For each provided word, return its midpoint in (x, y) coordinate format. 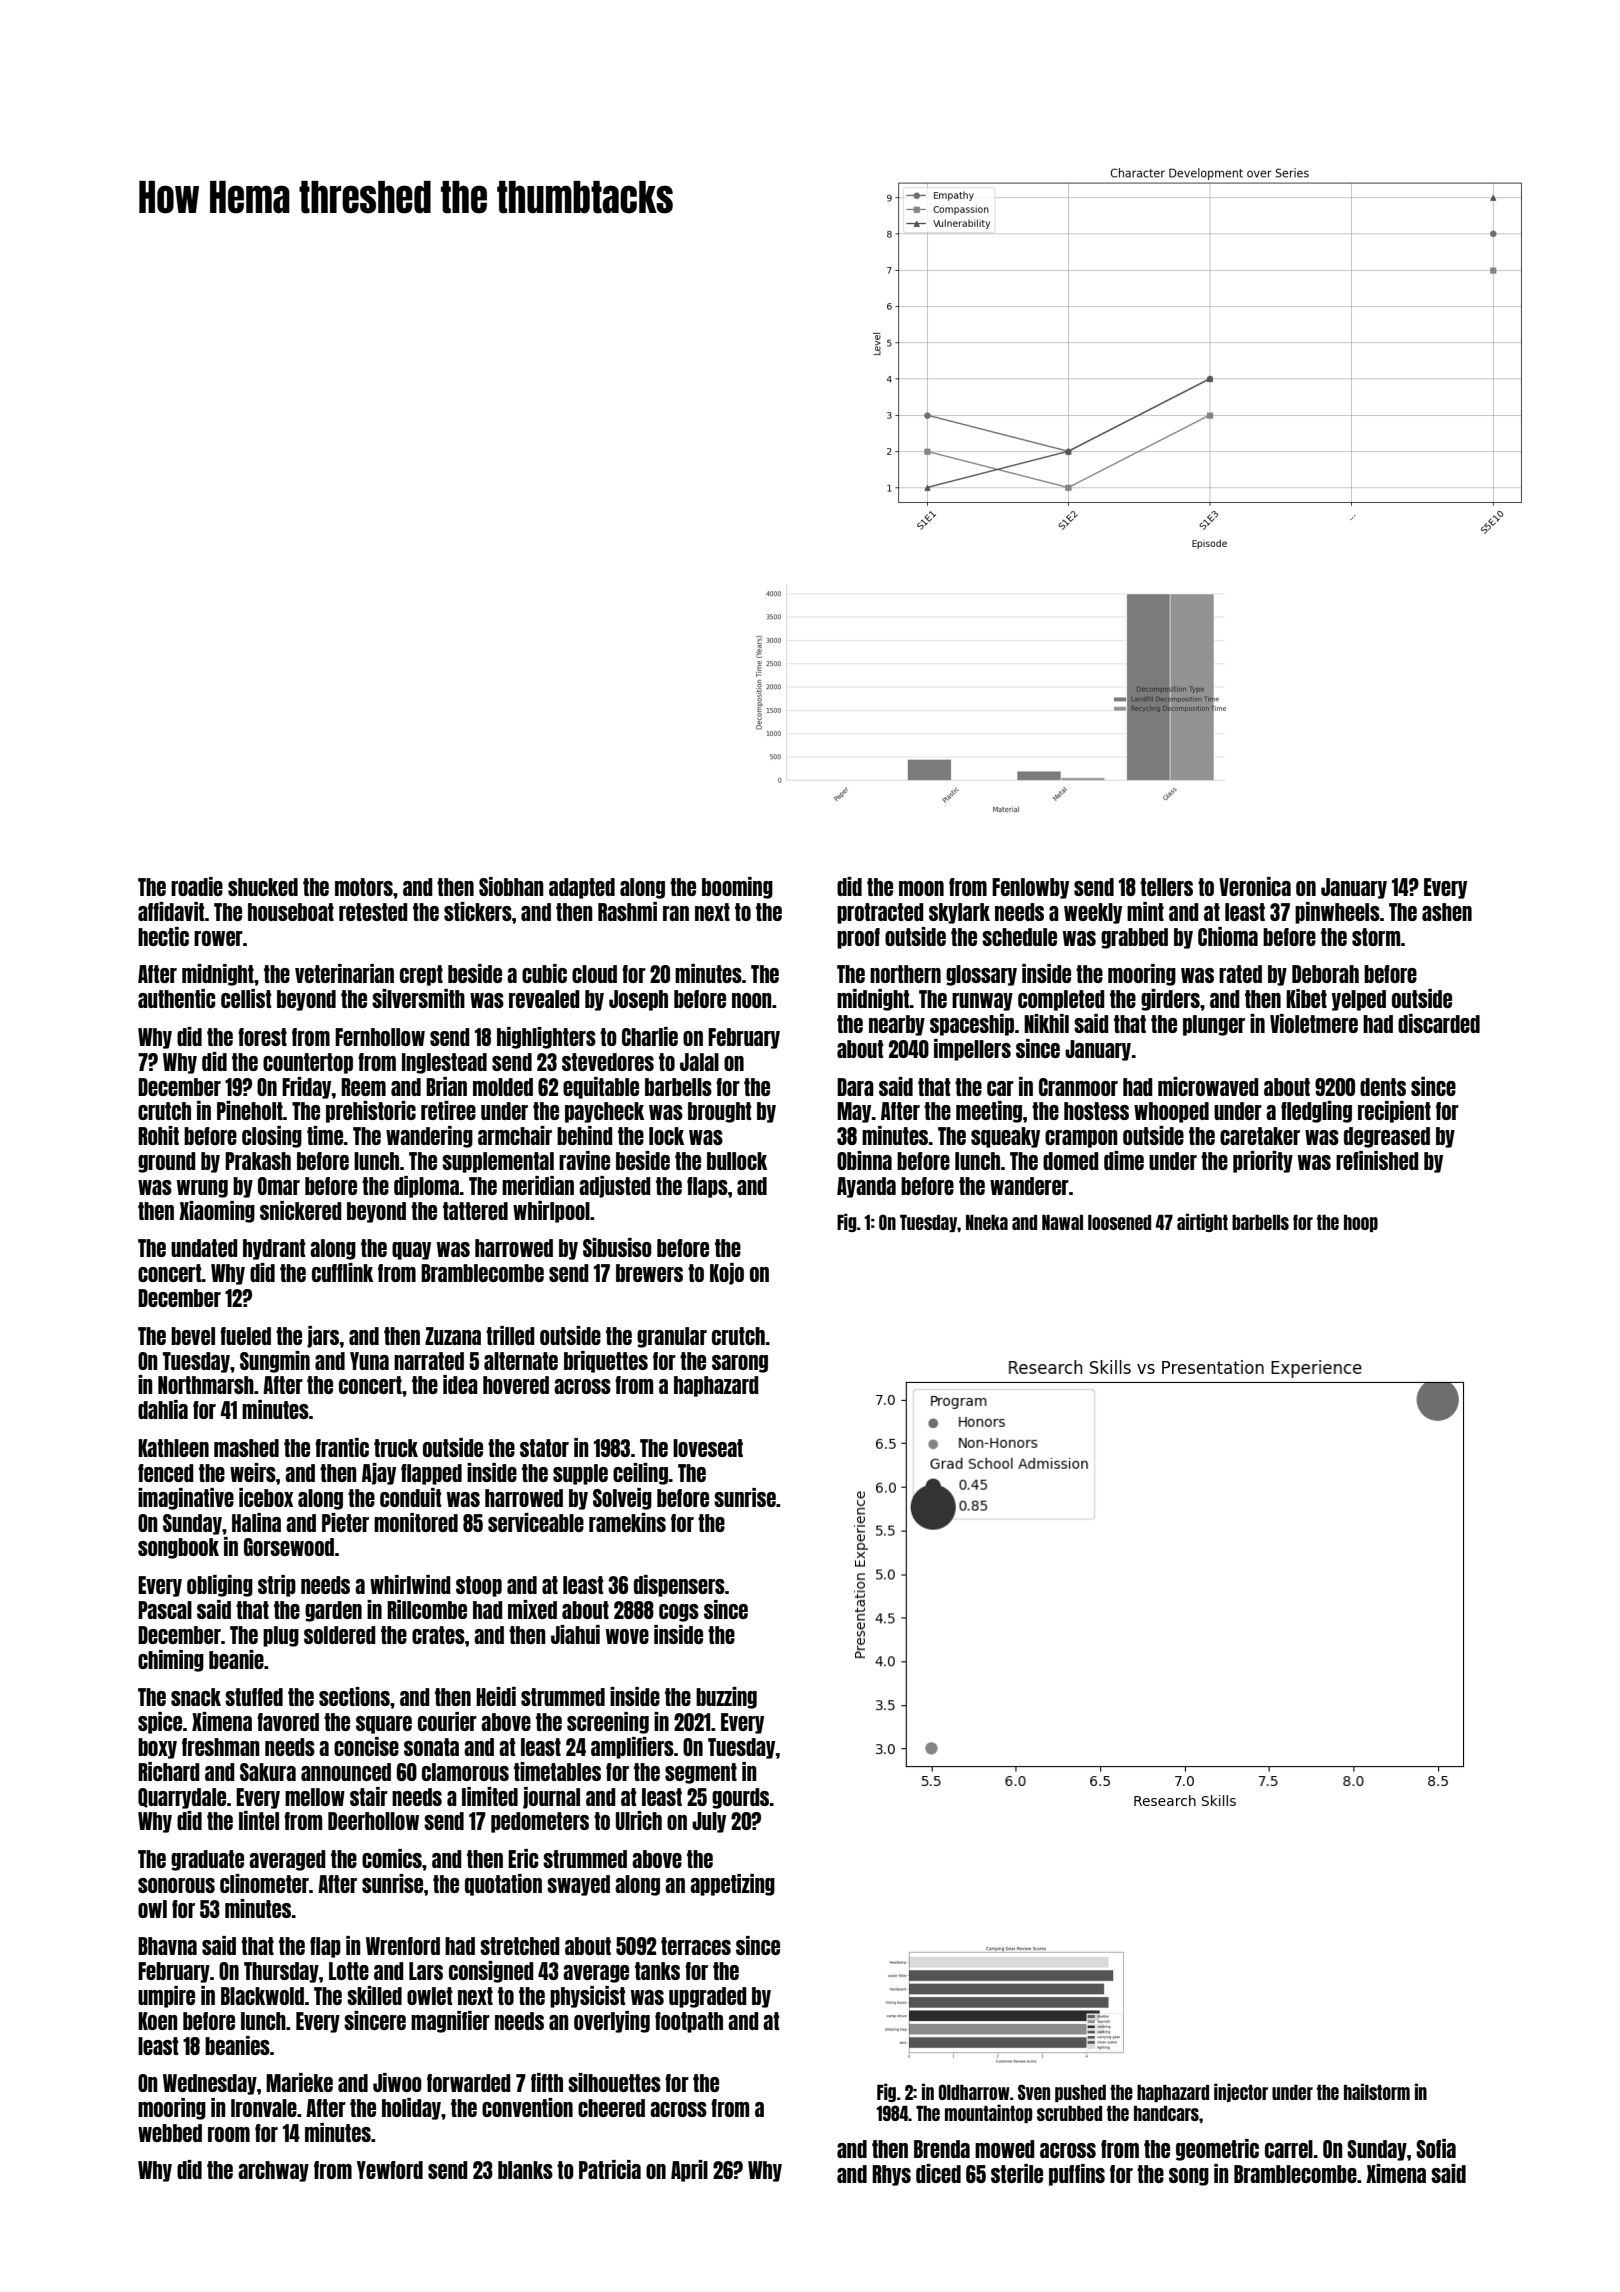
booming (737, 888)
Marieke (299, 2082)
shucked (263, 887)
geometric (1217, 2150)
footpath (689, 2022)
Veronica (1255, 886)
